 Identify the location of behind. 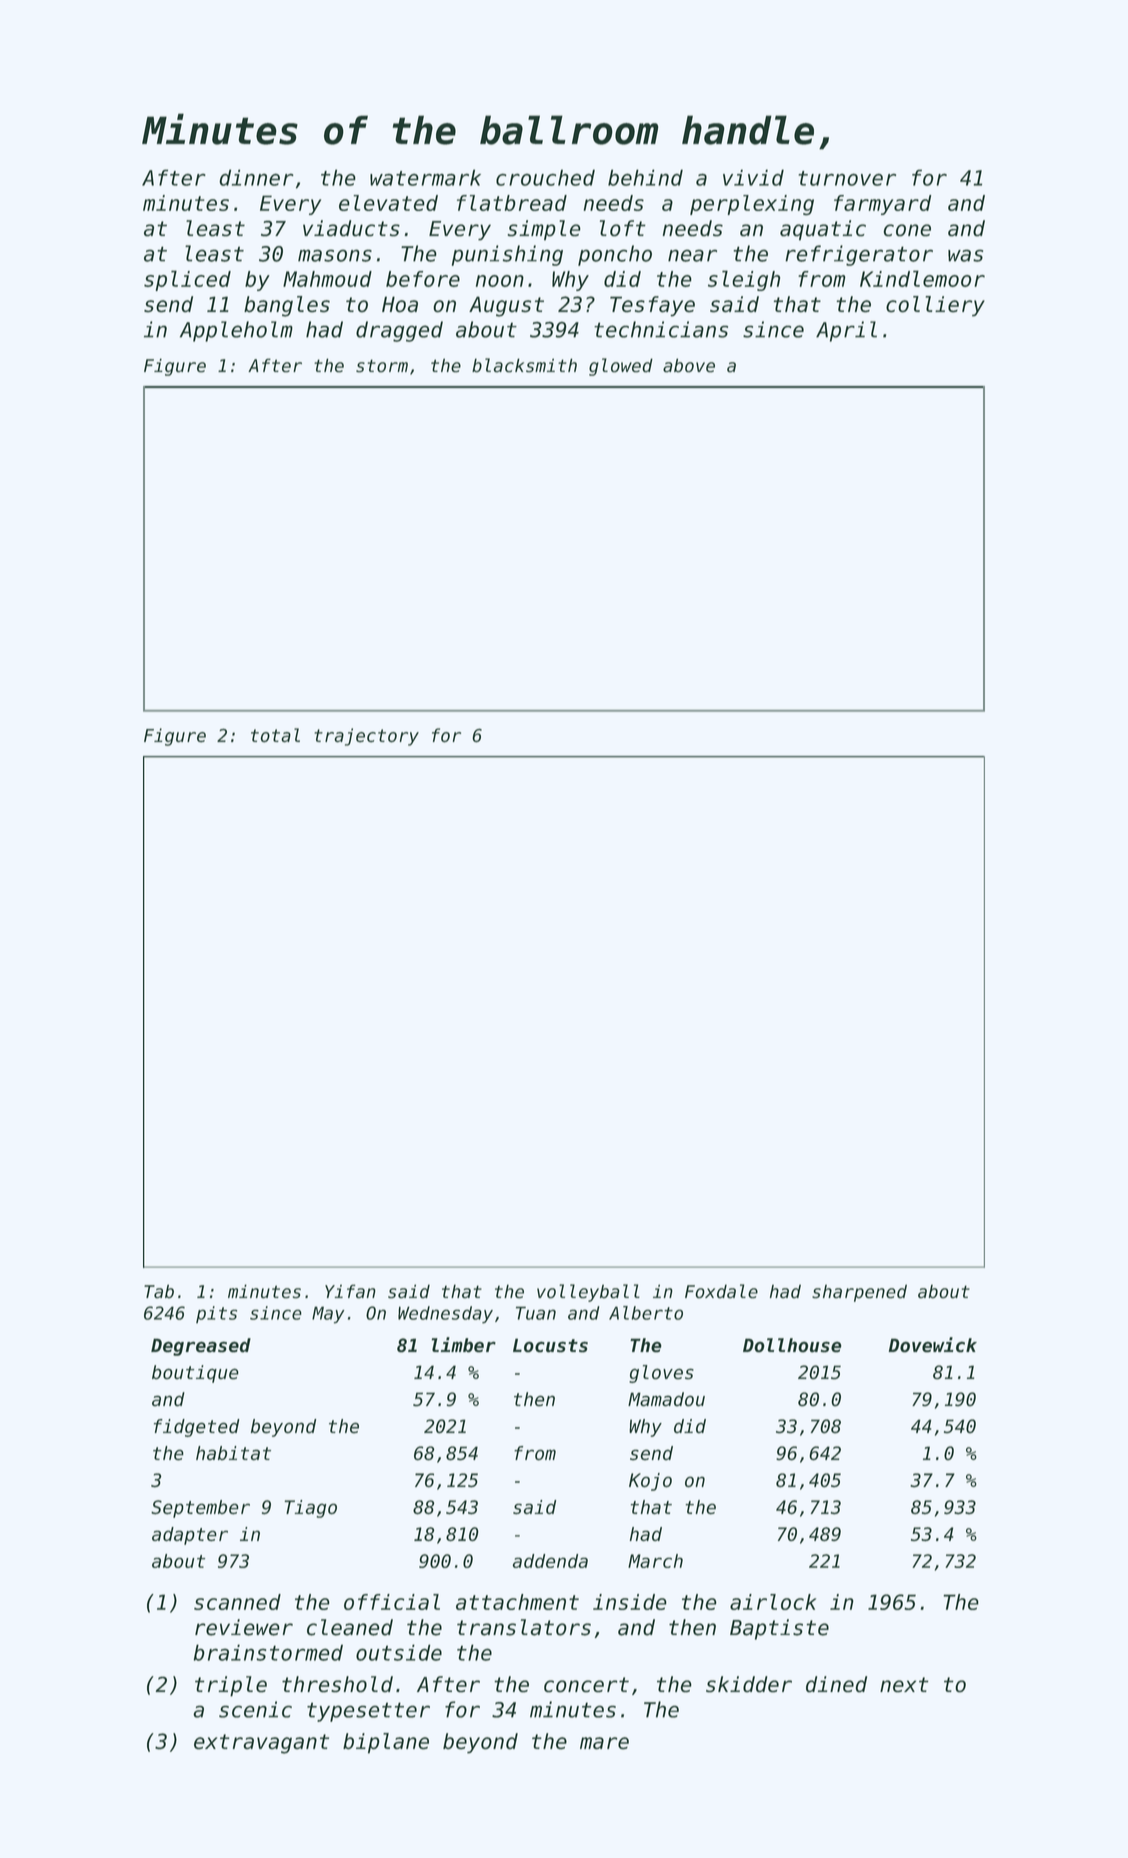
(645, 177).
